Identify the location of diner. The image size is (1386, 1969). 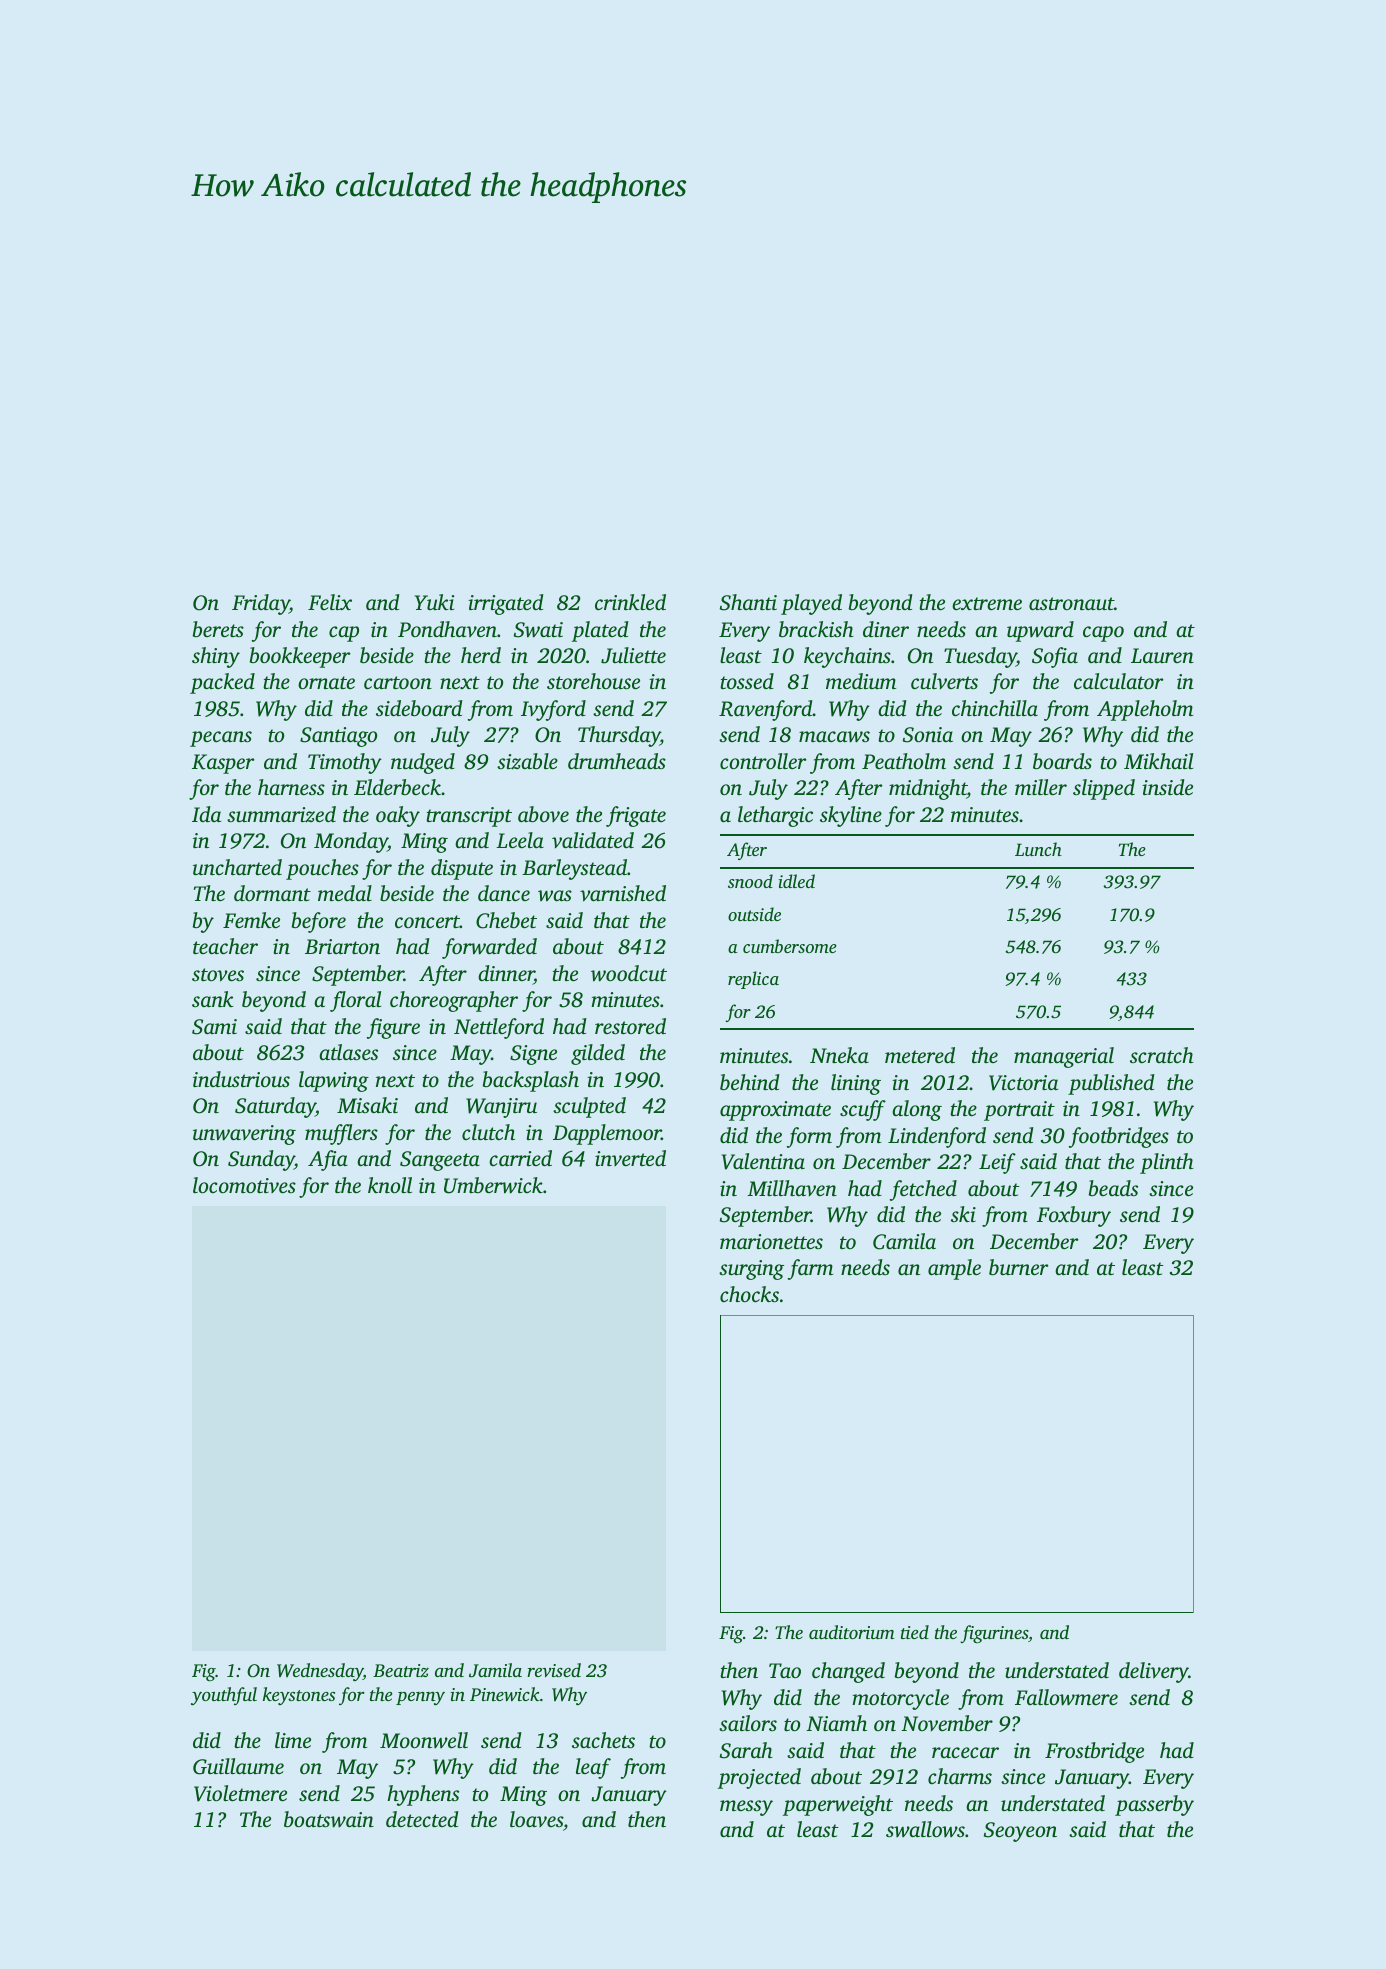
(886, 629).
